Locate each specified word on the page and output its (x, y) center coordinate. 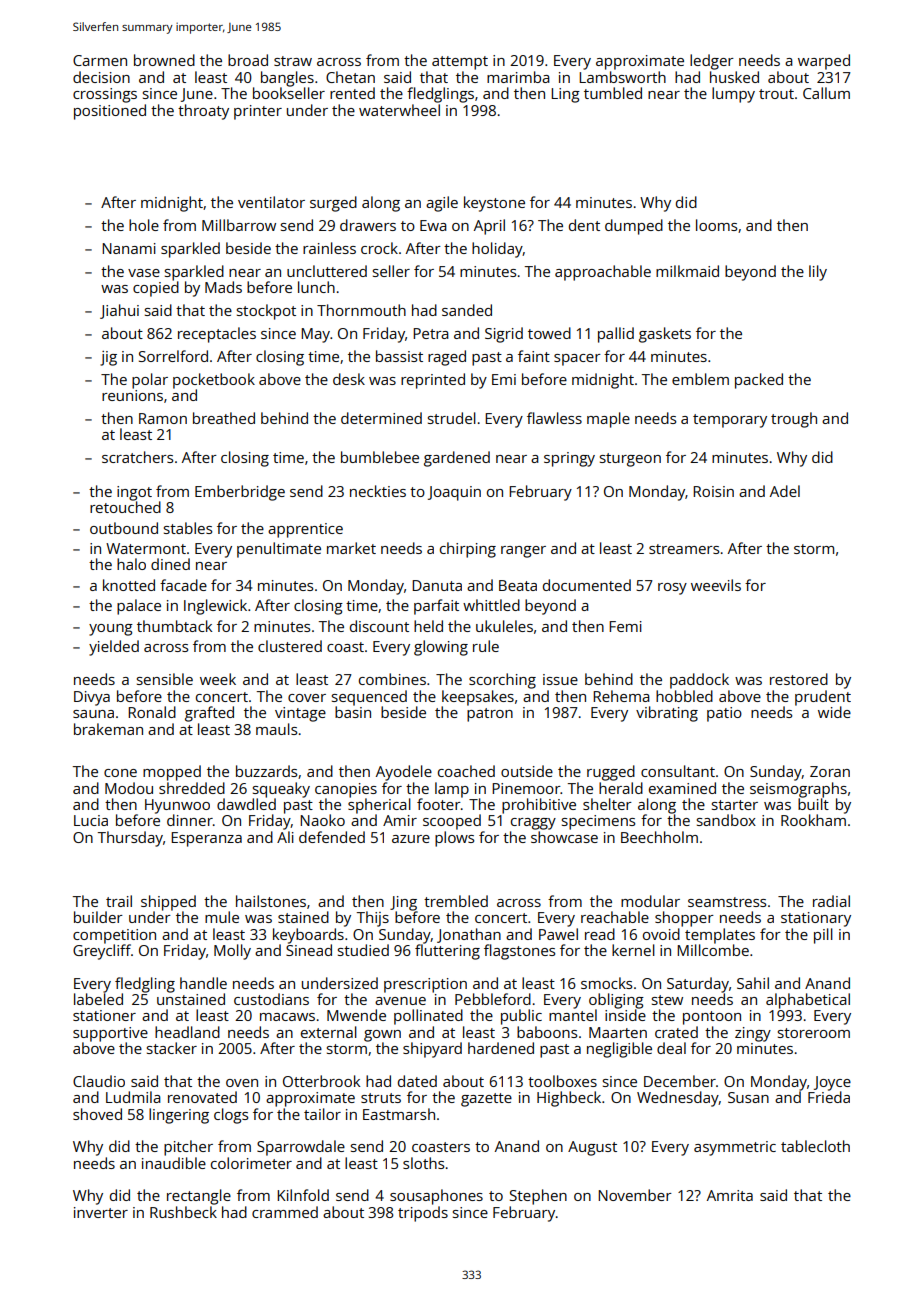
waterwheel (399, 110)
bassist (399, 356)
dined (170, 564)
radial (831, 901)
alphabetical (808, 1001)
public (521, 1017)
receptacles (217, 335)
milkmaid (687, 271)
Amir (400, 820)
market (351, 548)
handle (203, 983)
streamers (684, 549)
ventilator (271, 202)
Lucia (91, 820)
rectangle (199, 1197)
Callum (826, 93)
